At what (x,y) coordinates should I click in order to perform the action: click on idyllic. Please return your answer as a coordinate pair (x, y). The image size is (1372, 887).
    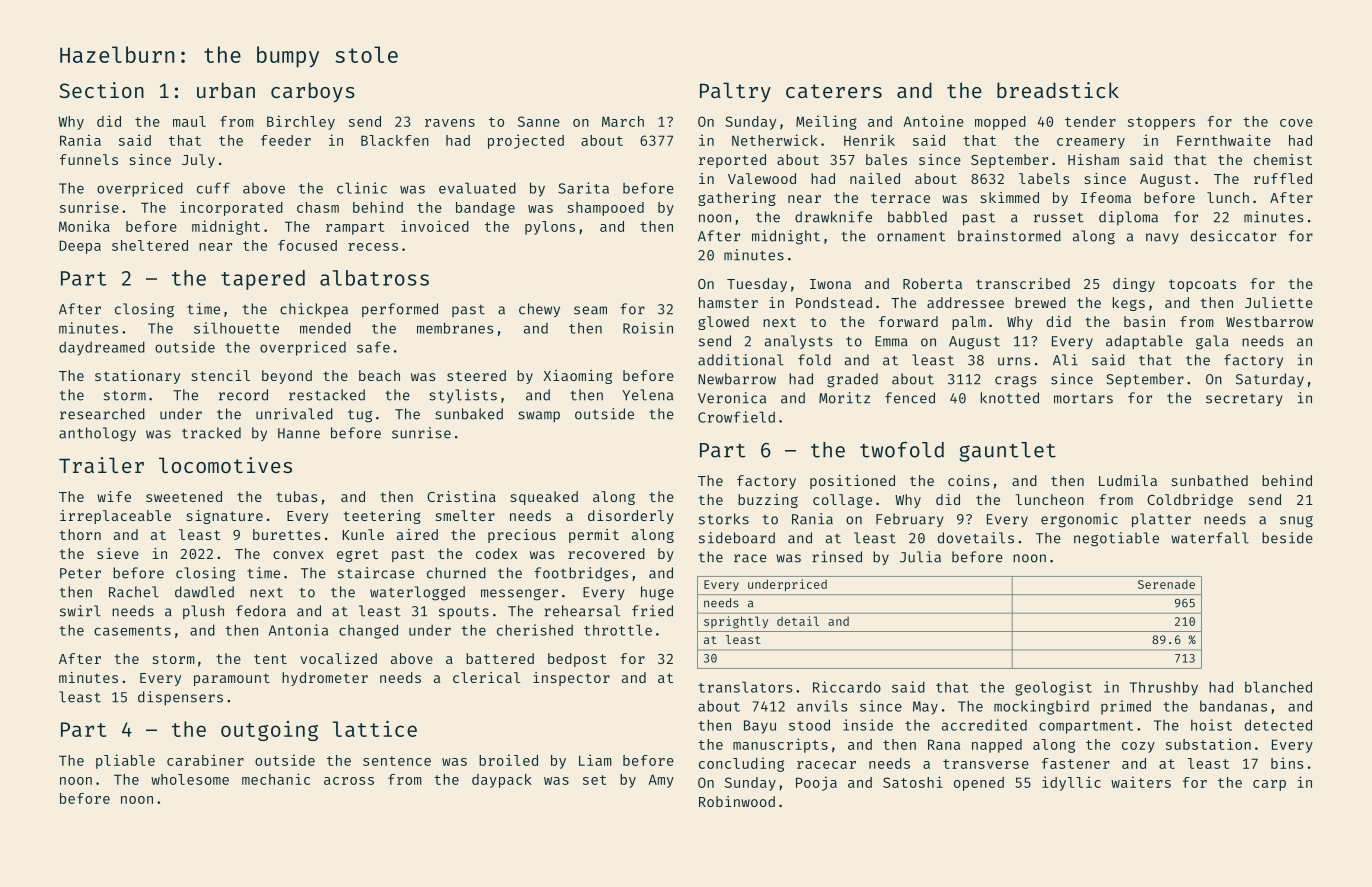
    Looking at the image, I should click on (1071, 783).
